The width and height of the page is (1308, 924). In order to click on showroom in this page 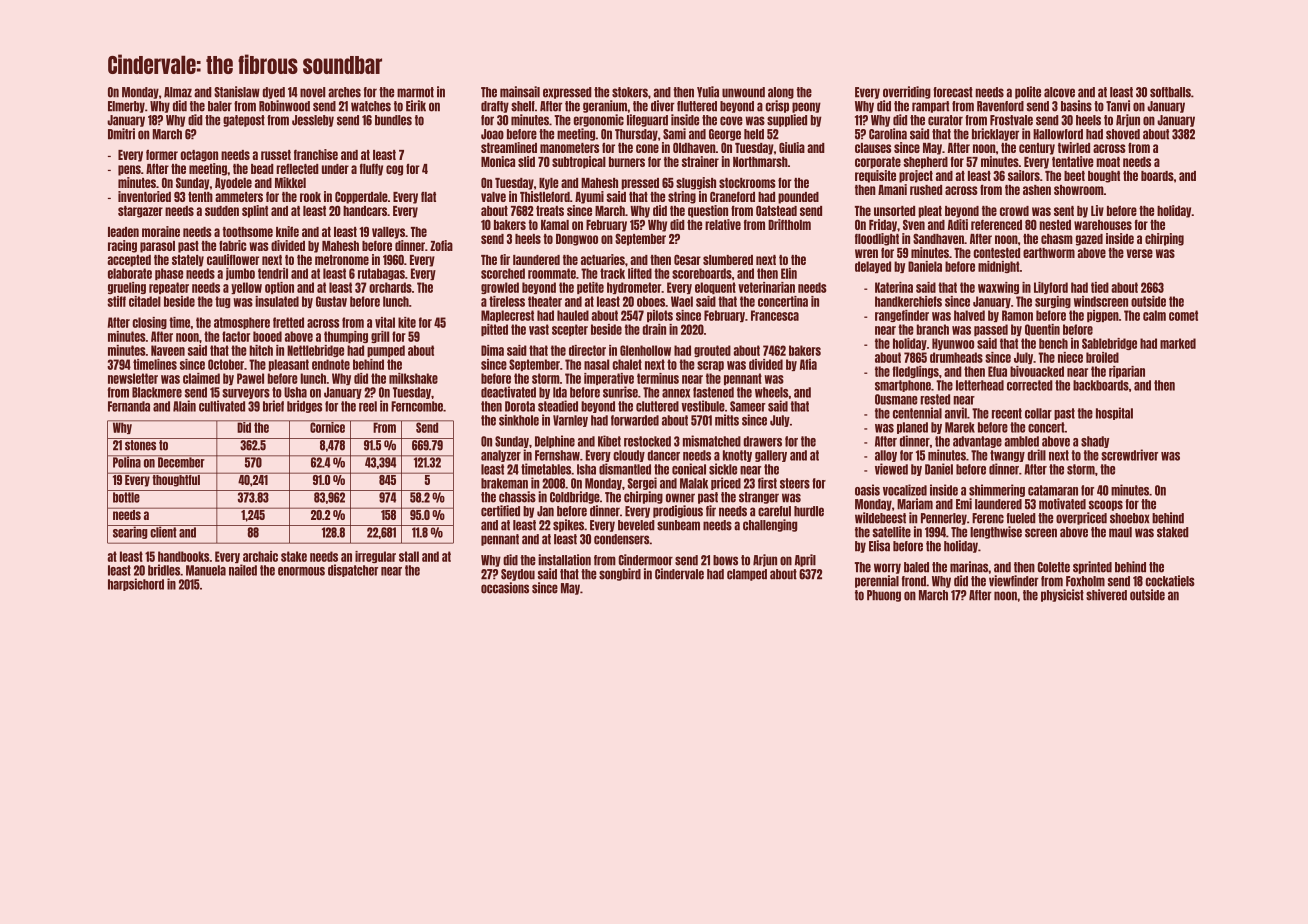, I will do `click(1079, 190)`.
